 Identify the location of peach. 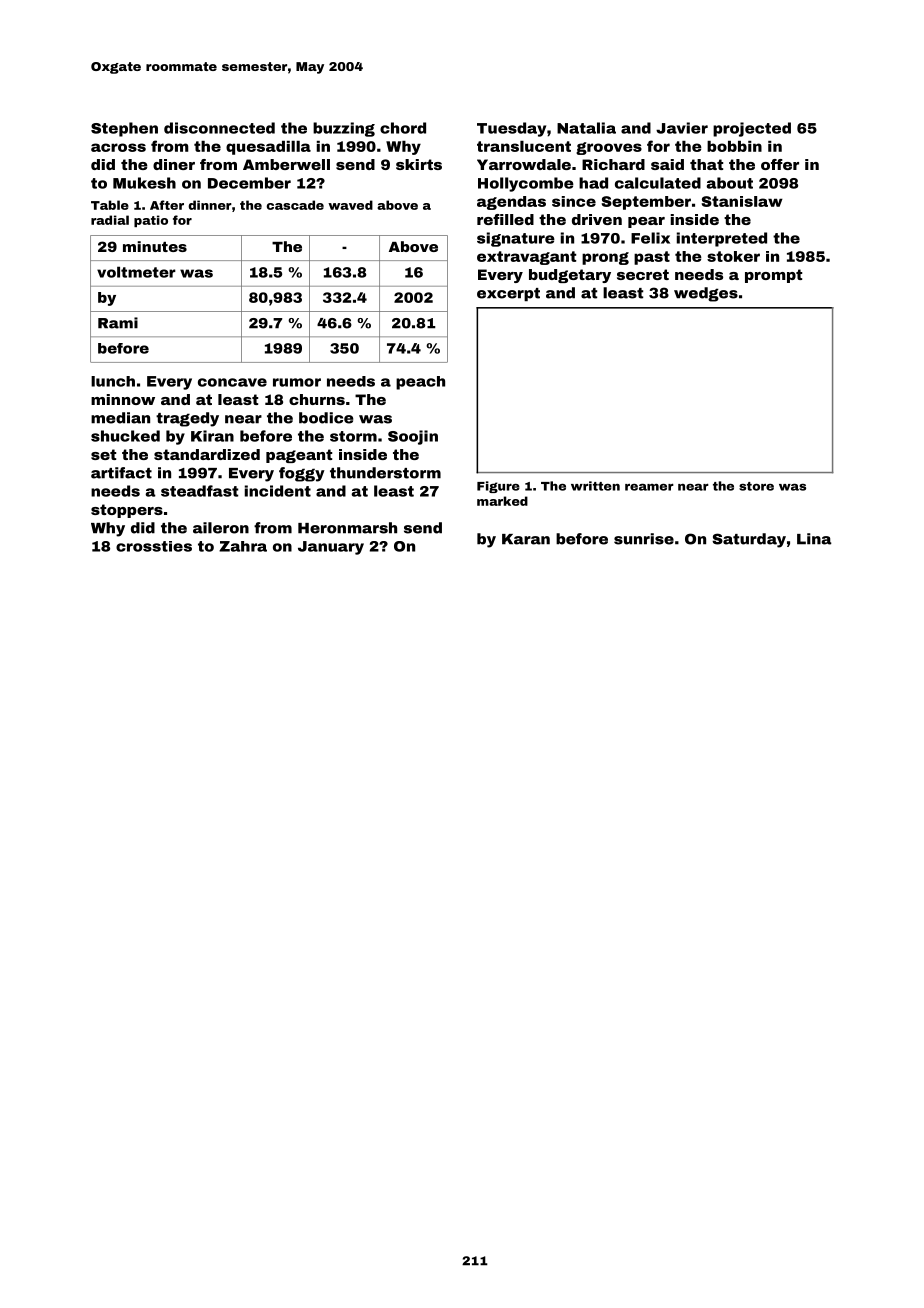
(420, 383).
